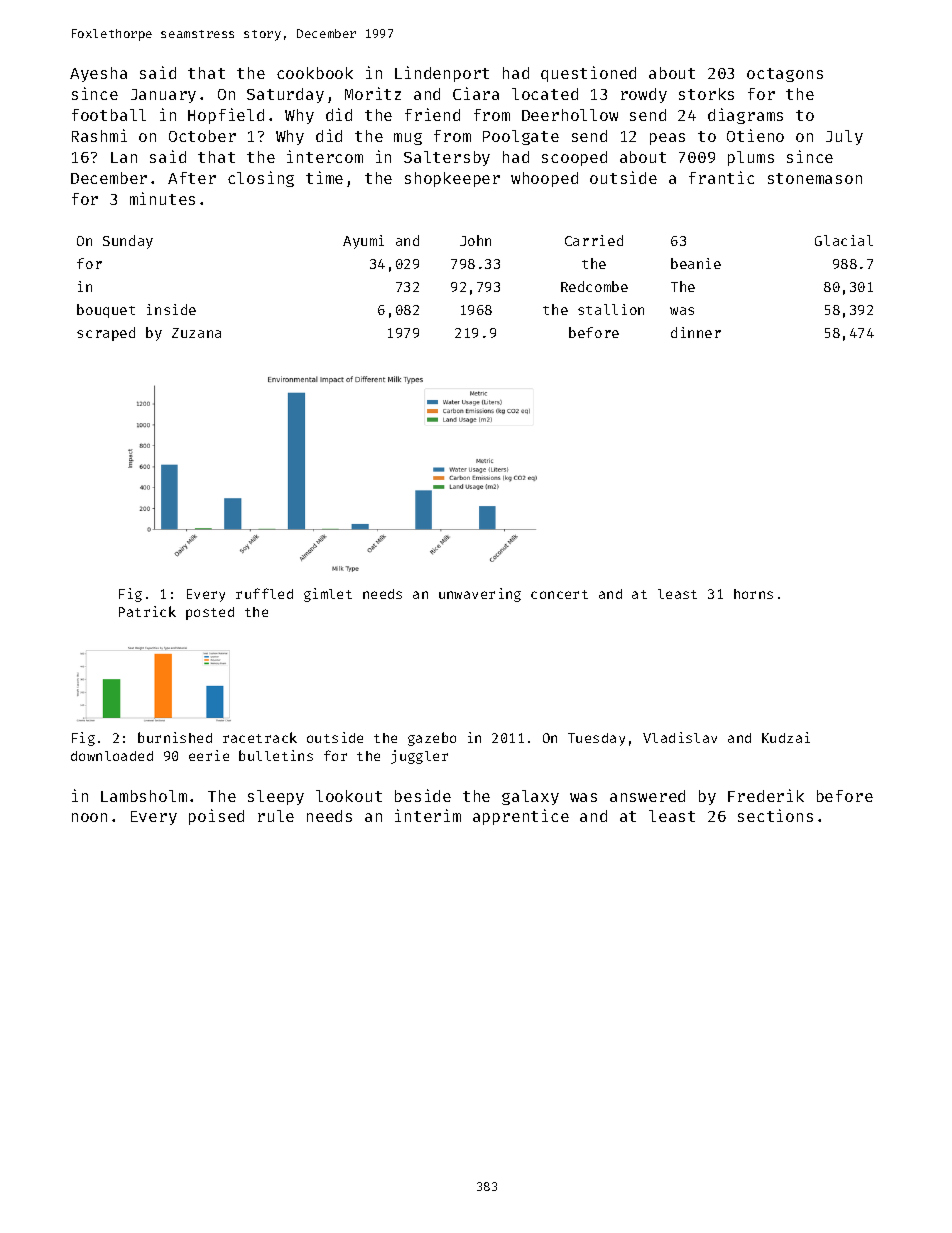  I want to click on whooped, so click(544, 179).
